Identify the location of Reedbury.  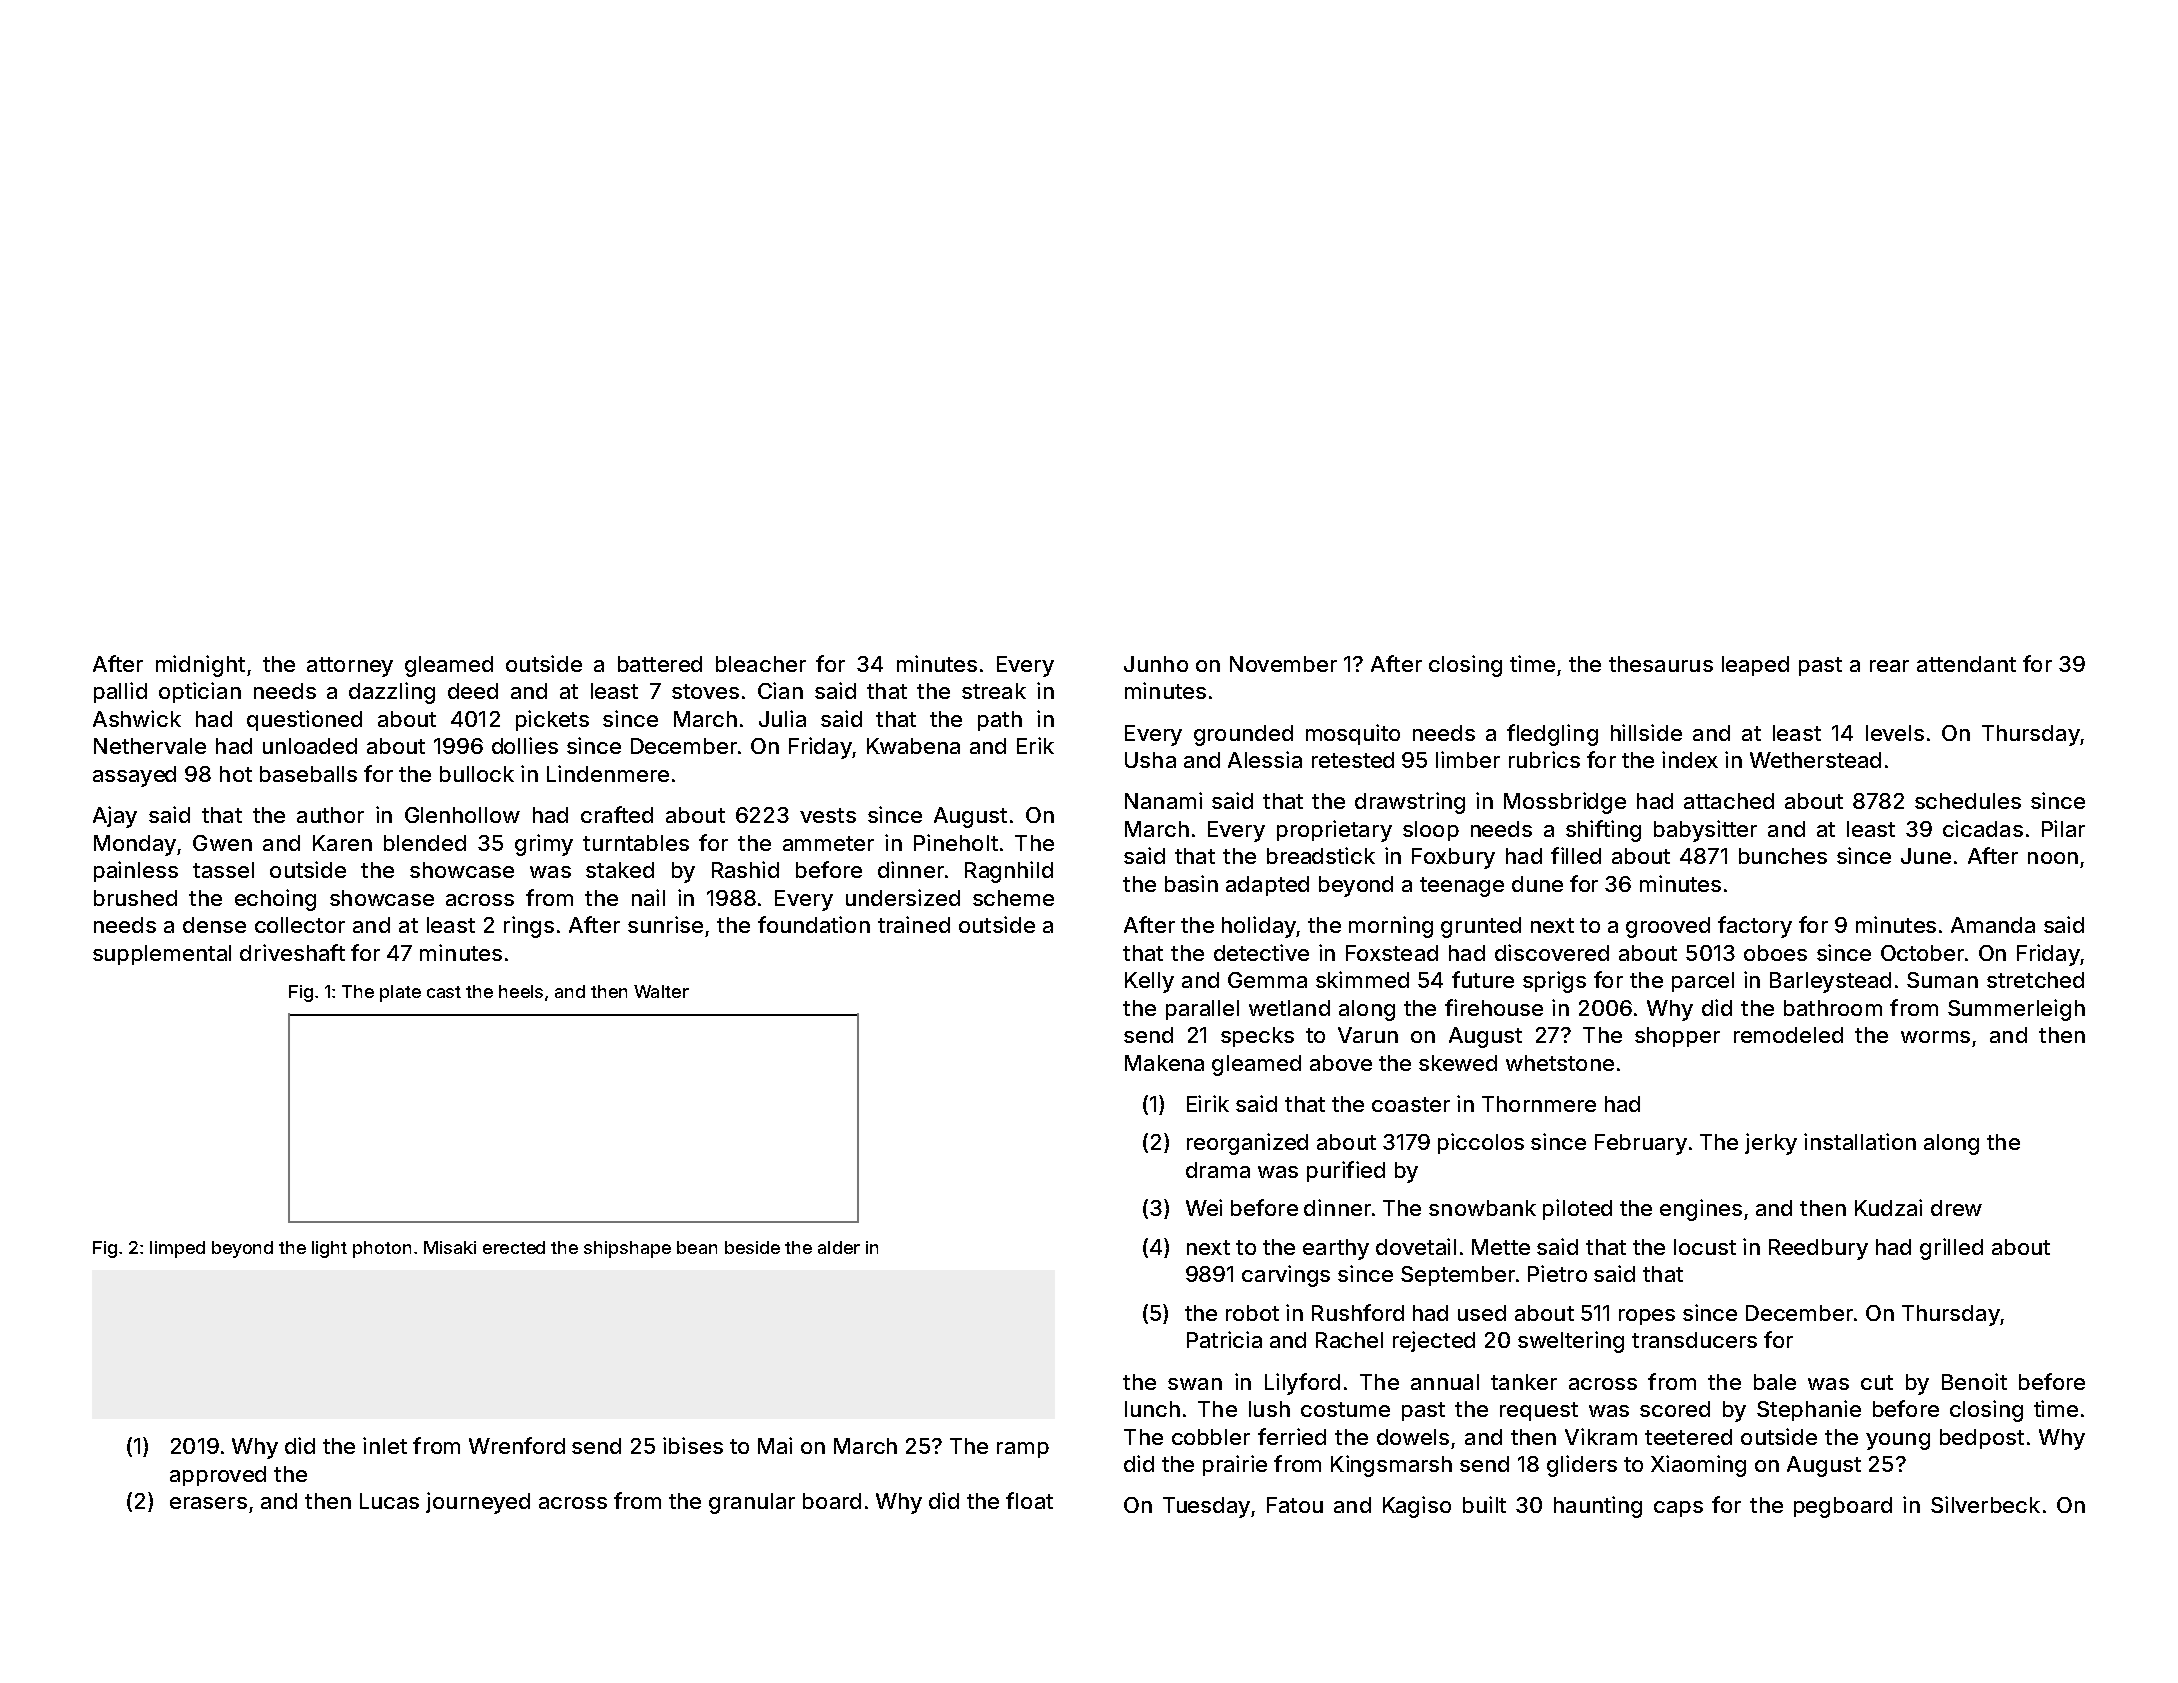
(1818, 1249).
